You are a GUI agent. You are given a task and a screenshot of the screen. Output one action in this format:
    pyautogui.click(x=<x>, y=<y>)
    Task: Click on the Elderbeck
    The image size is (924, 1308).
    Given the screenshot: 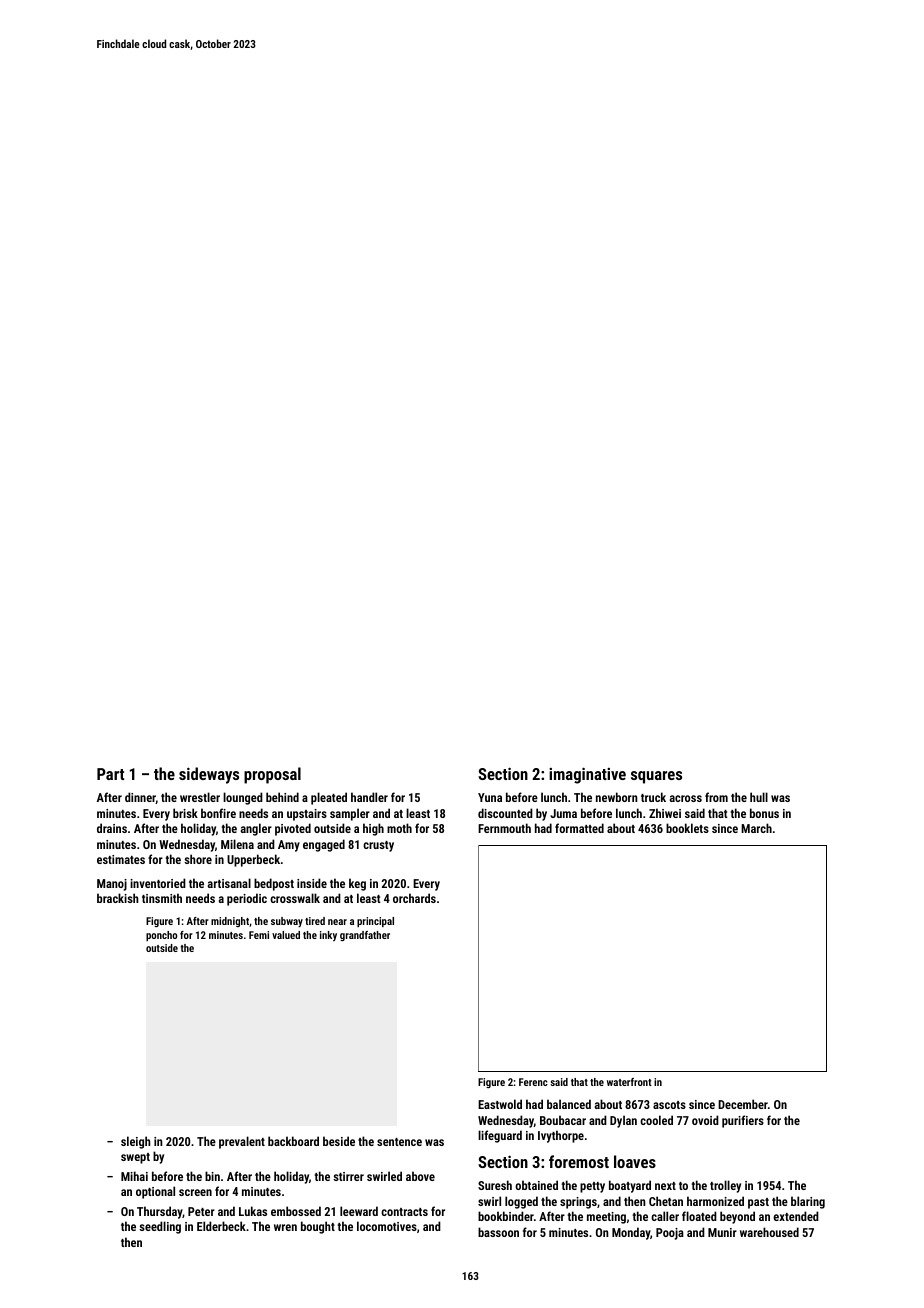 What is the action you would take?
    pyautogui.click(x=221, y=1226)
